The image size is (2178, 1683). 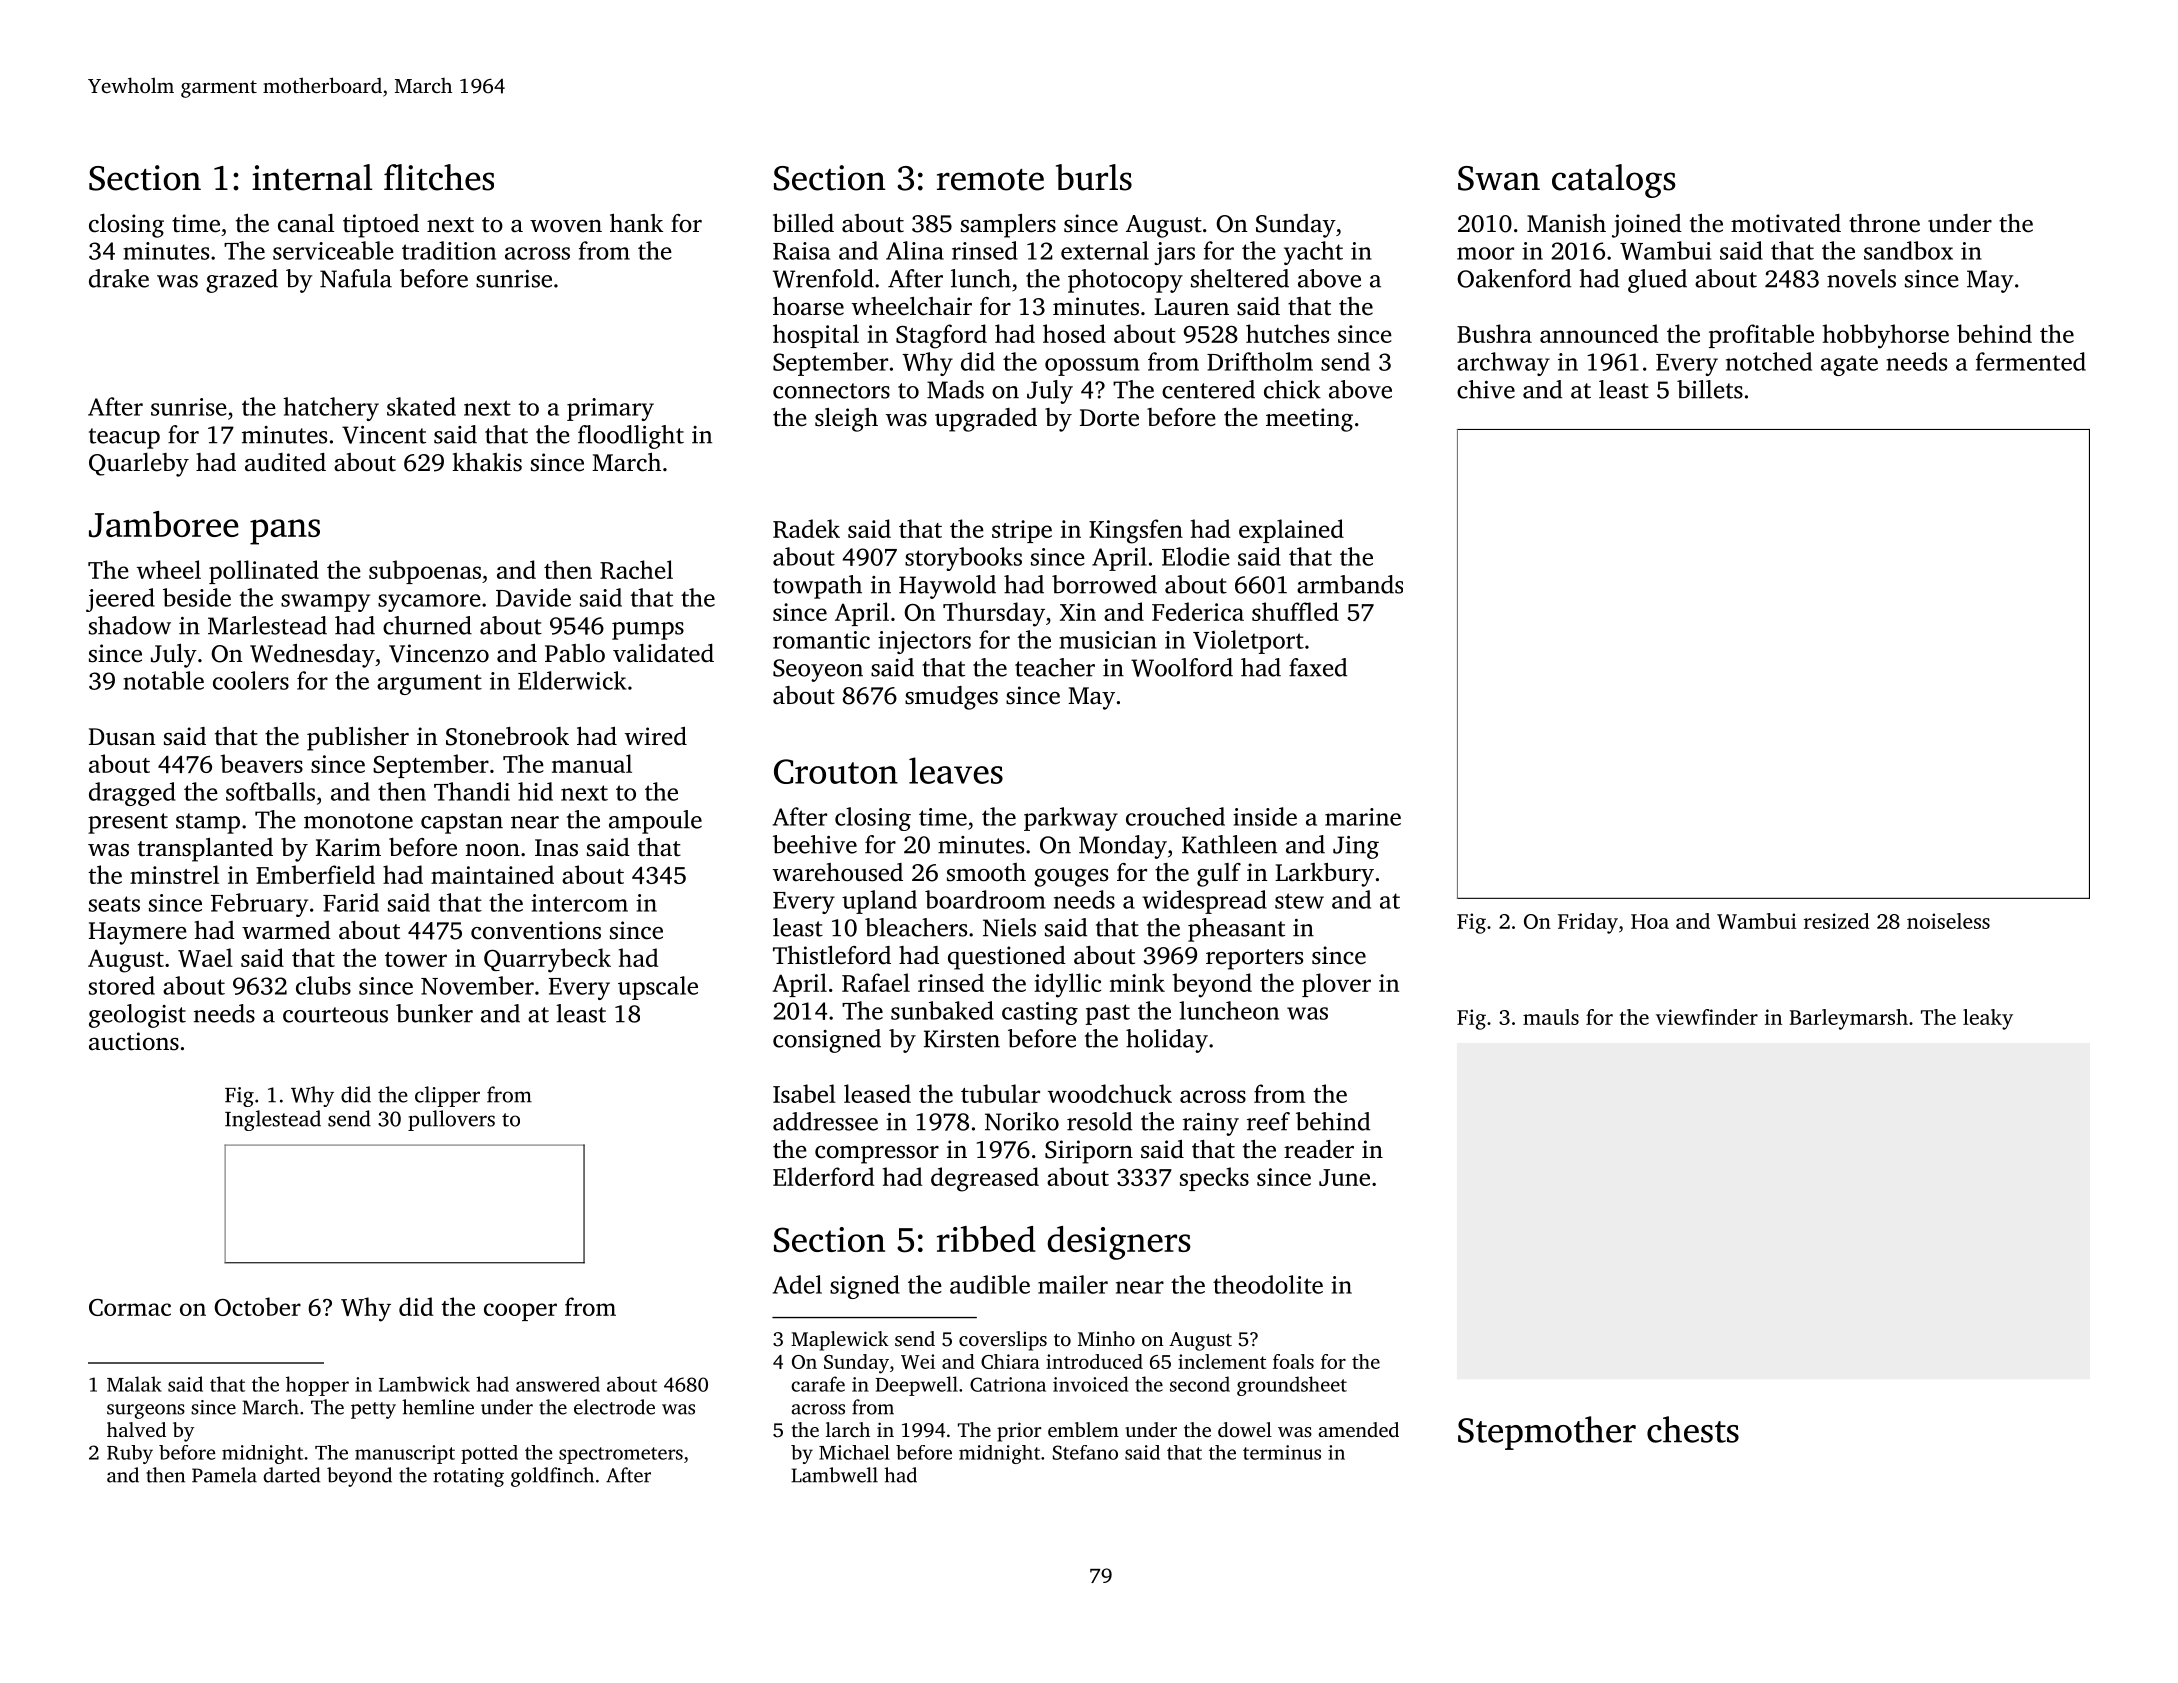 I want to click on burls, so click(x=1094, y=177).
